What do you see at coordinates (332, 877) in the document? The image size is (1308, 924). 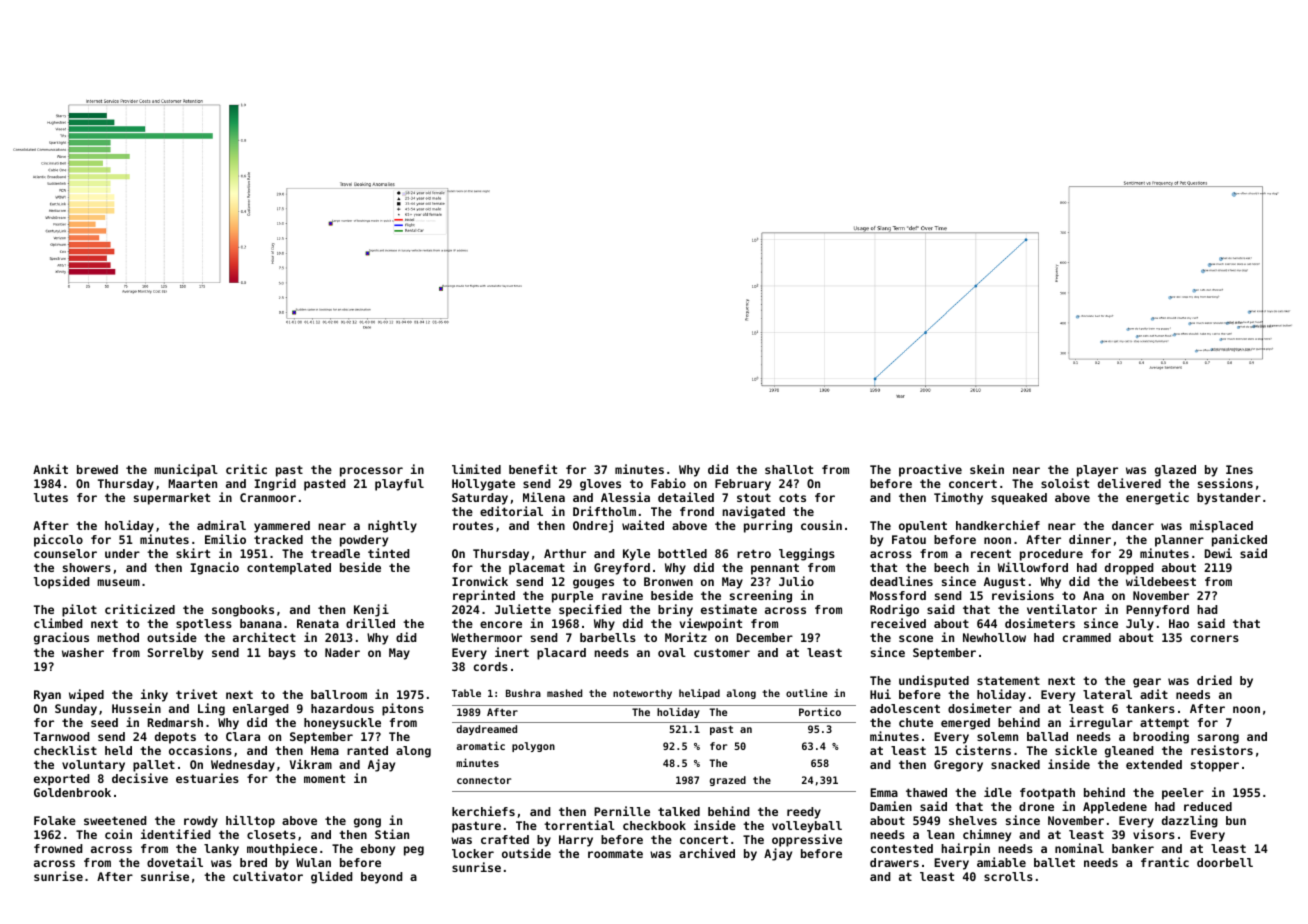 I see `glided` at bounding box center [332, 877].
